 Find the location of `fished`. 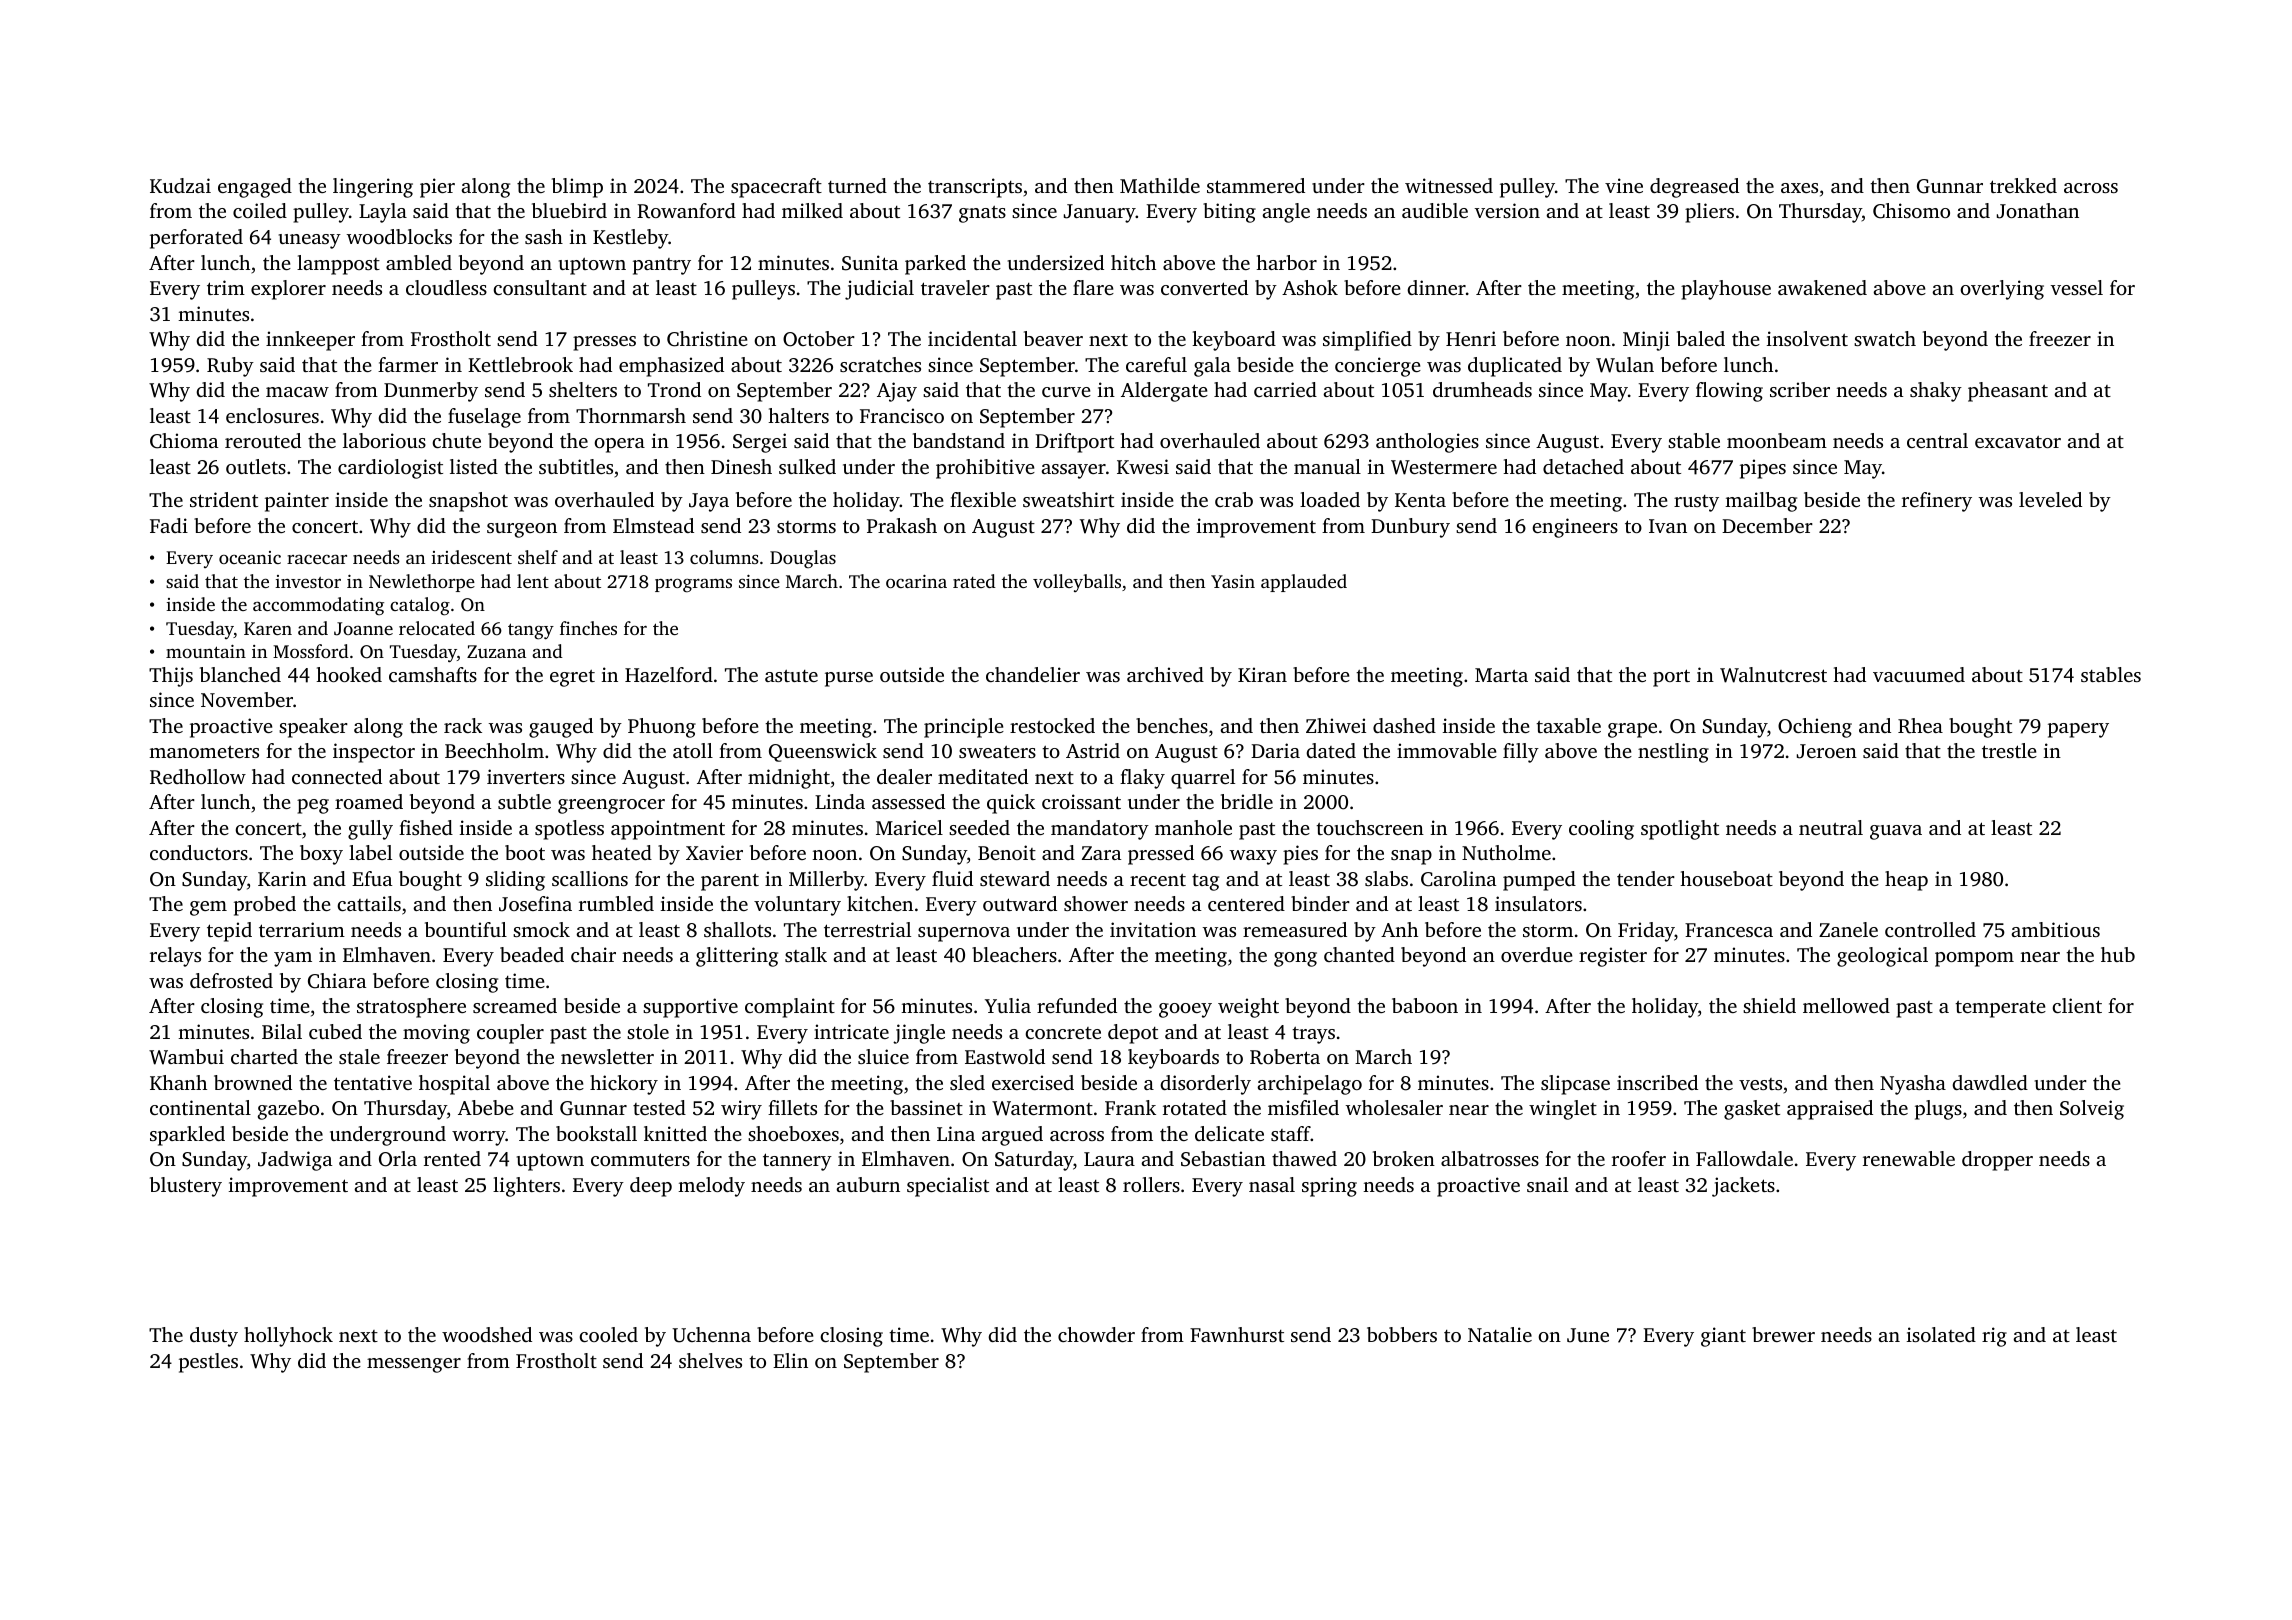

fished is located at coordinates (426, 827).
